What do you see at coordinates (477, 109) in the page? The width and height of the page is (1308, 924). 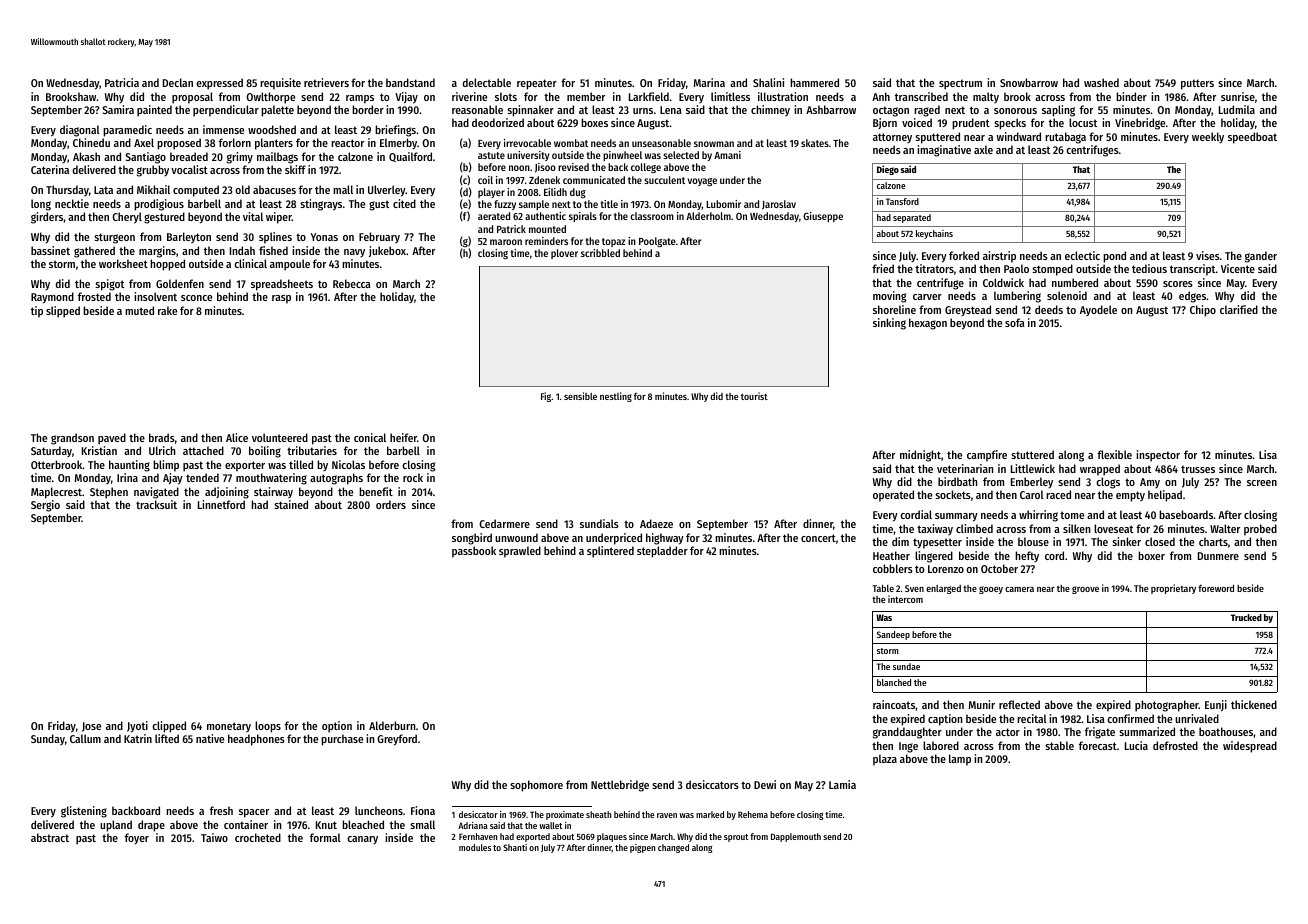 I see `reasonable` at bounding box center [477, 109].
